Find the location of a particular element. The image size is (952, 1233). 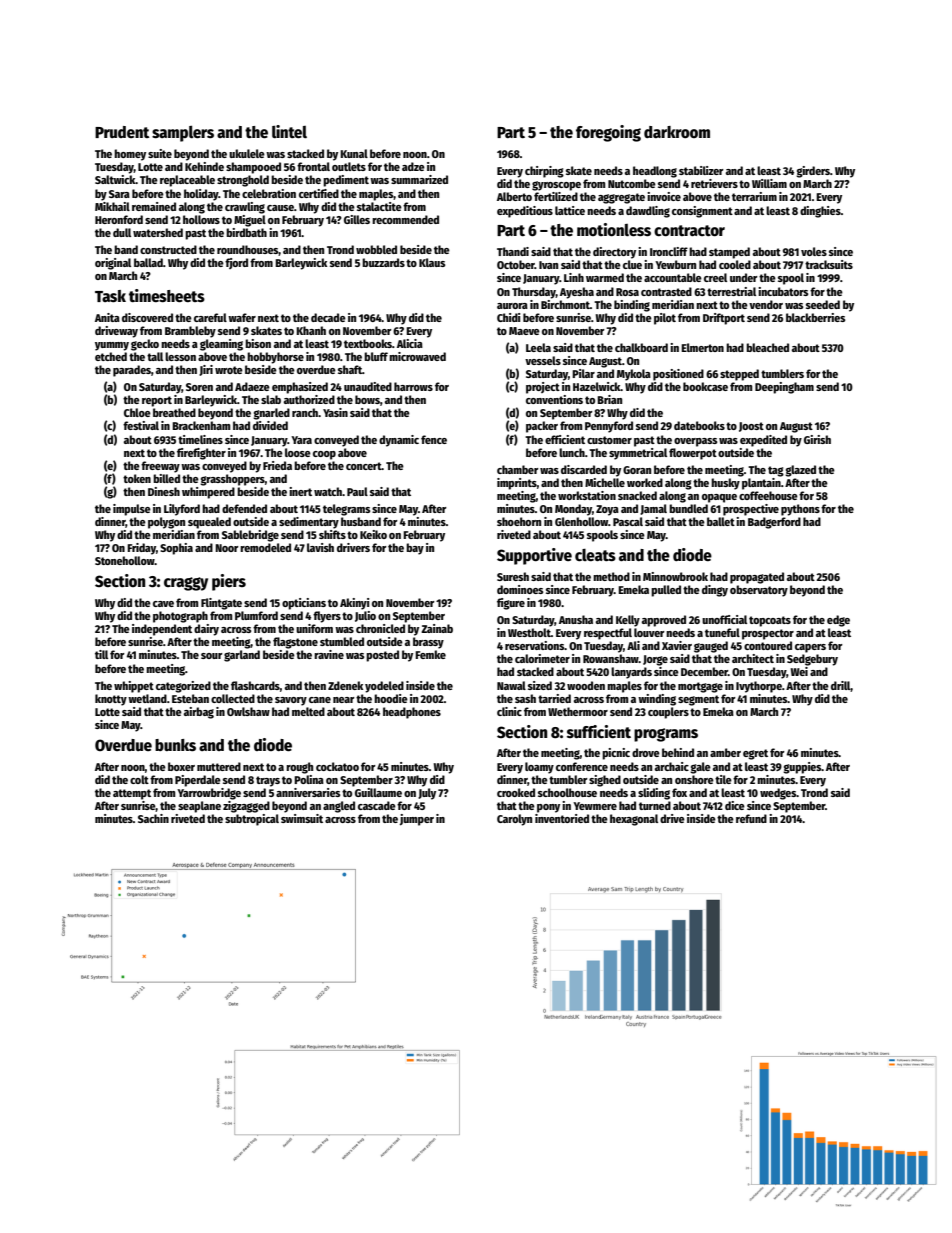

gale is located at coordinates (700, 768).
